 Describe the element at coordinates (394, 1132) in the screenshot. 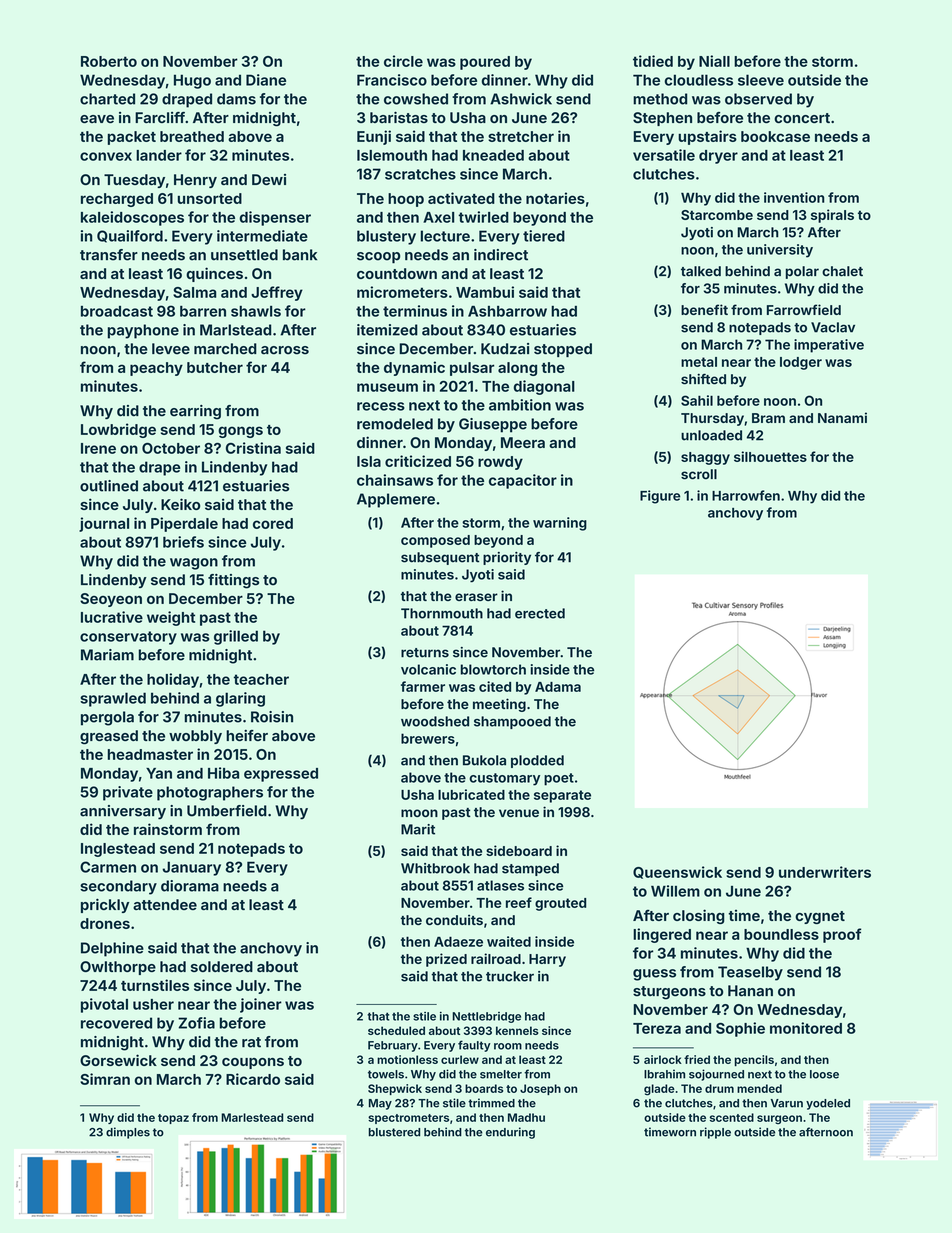

I see `blustered` at that location.
